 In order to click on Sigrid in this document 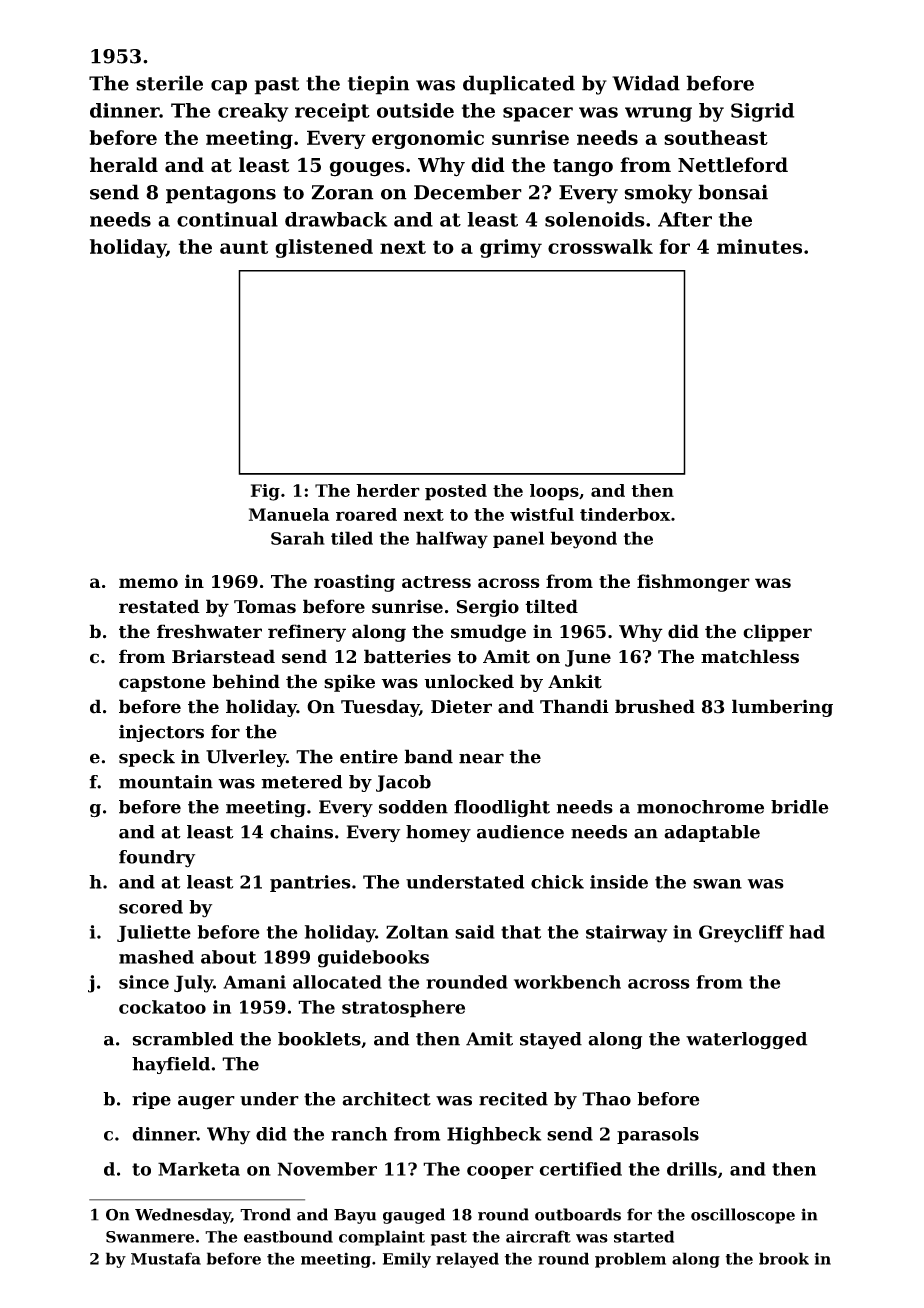, I will do `click(762, 112)`.
